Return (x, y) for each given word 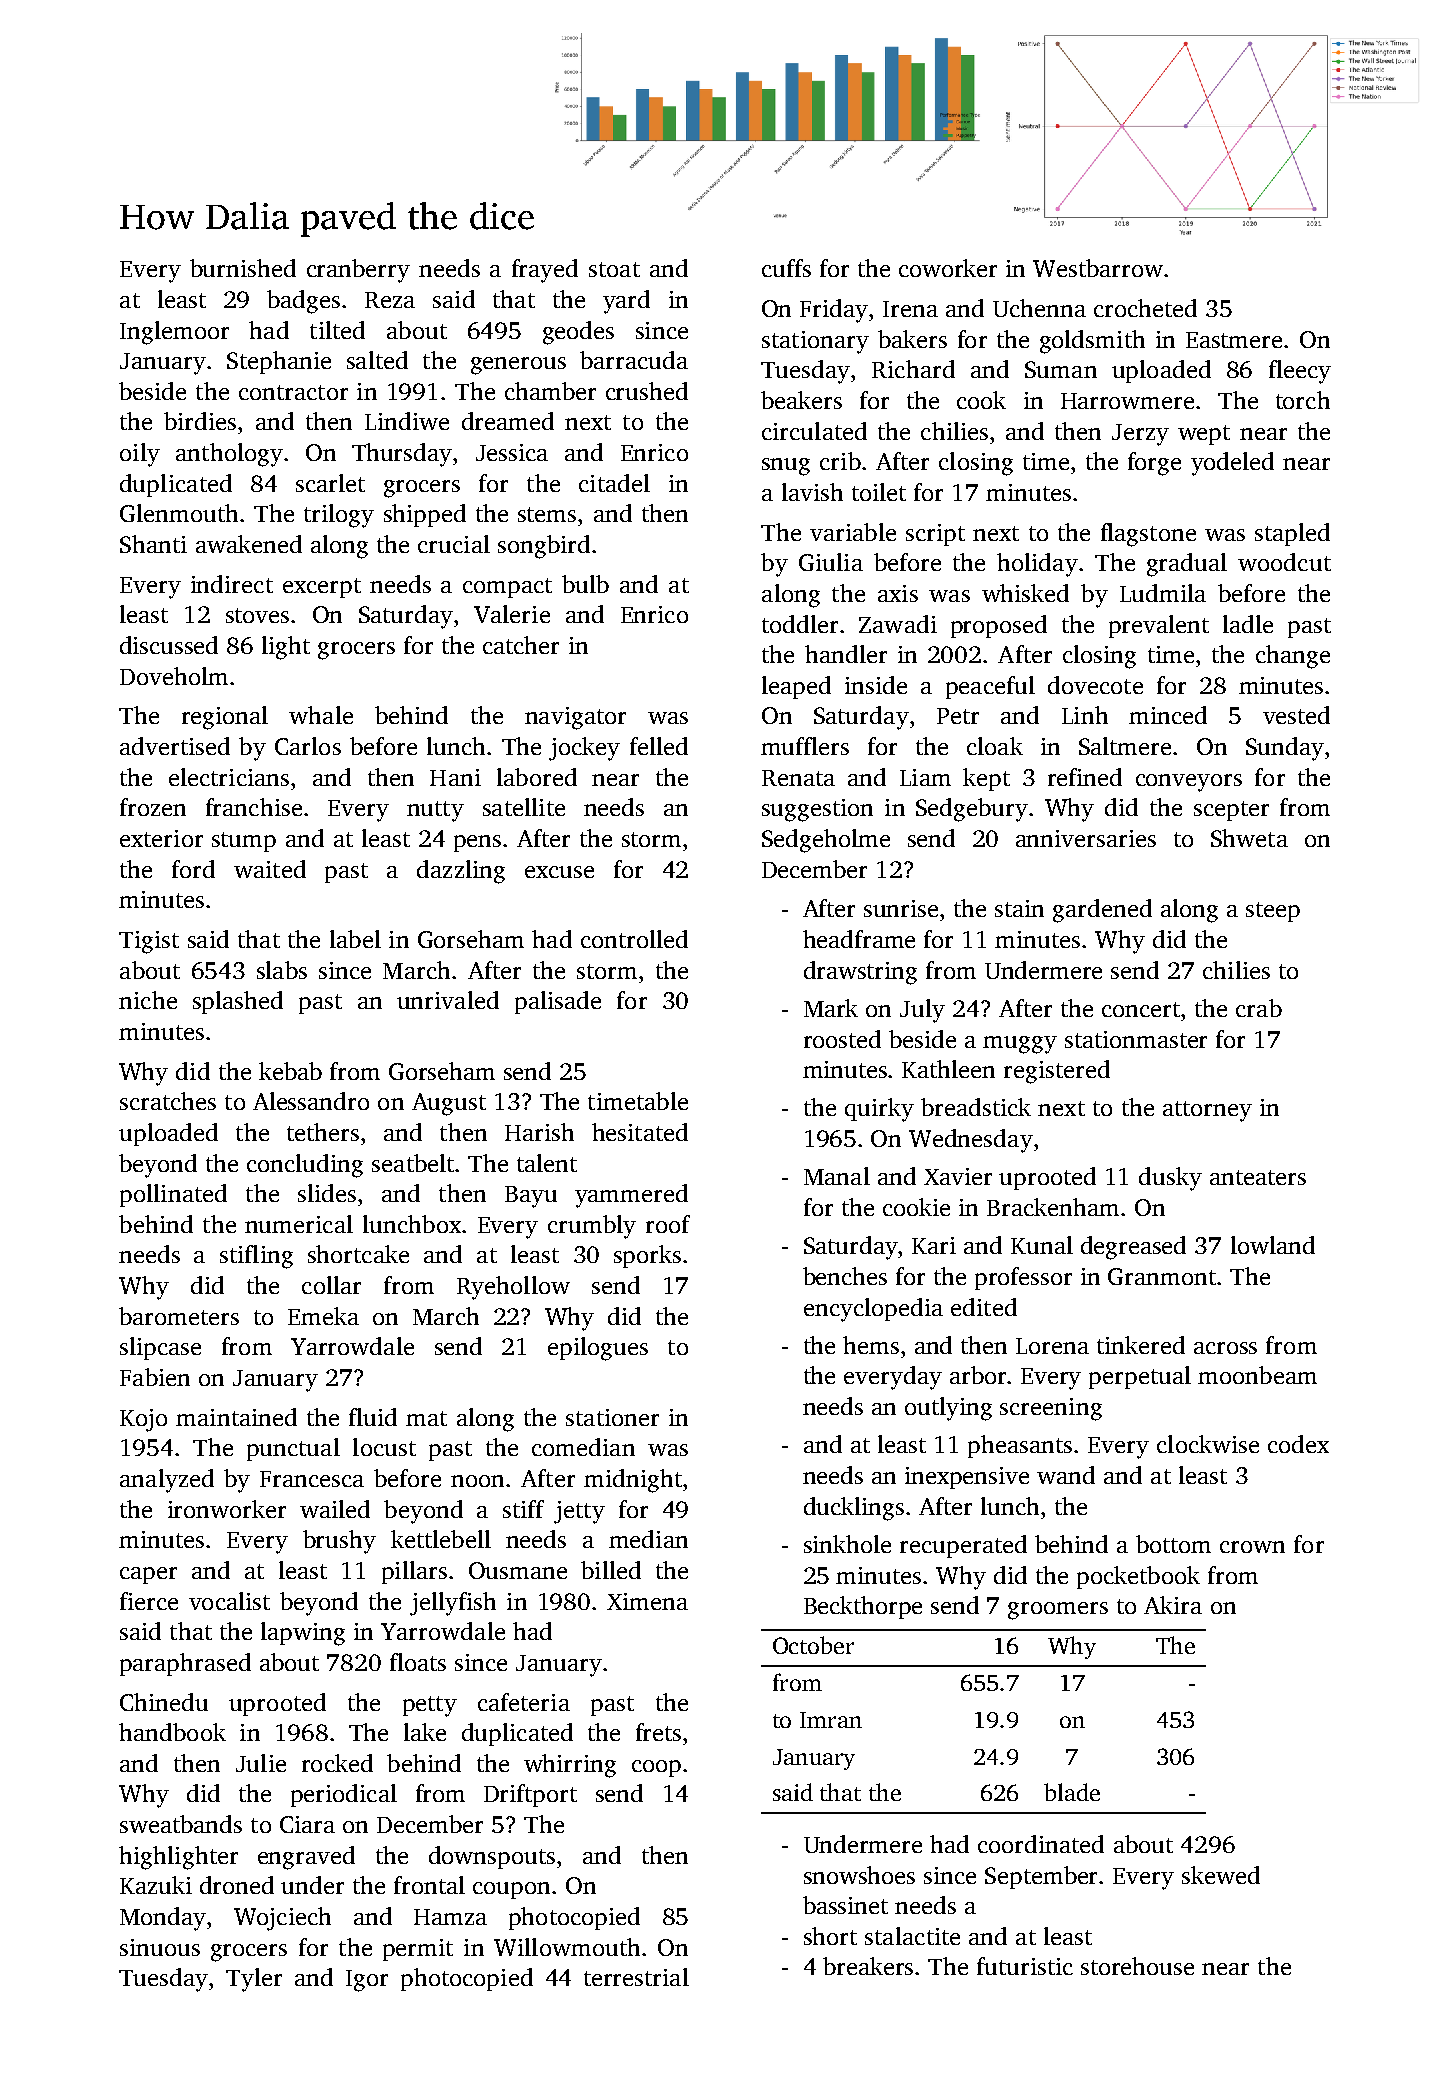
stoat (614, 269)
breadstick (976, 1107)
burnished (243, 268)
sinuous (160, 1947)
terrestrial (636, 1977)
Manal (837, 1176)
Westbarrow (1098, 268)
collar (331, 1285)
